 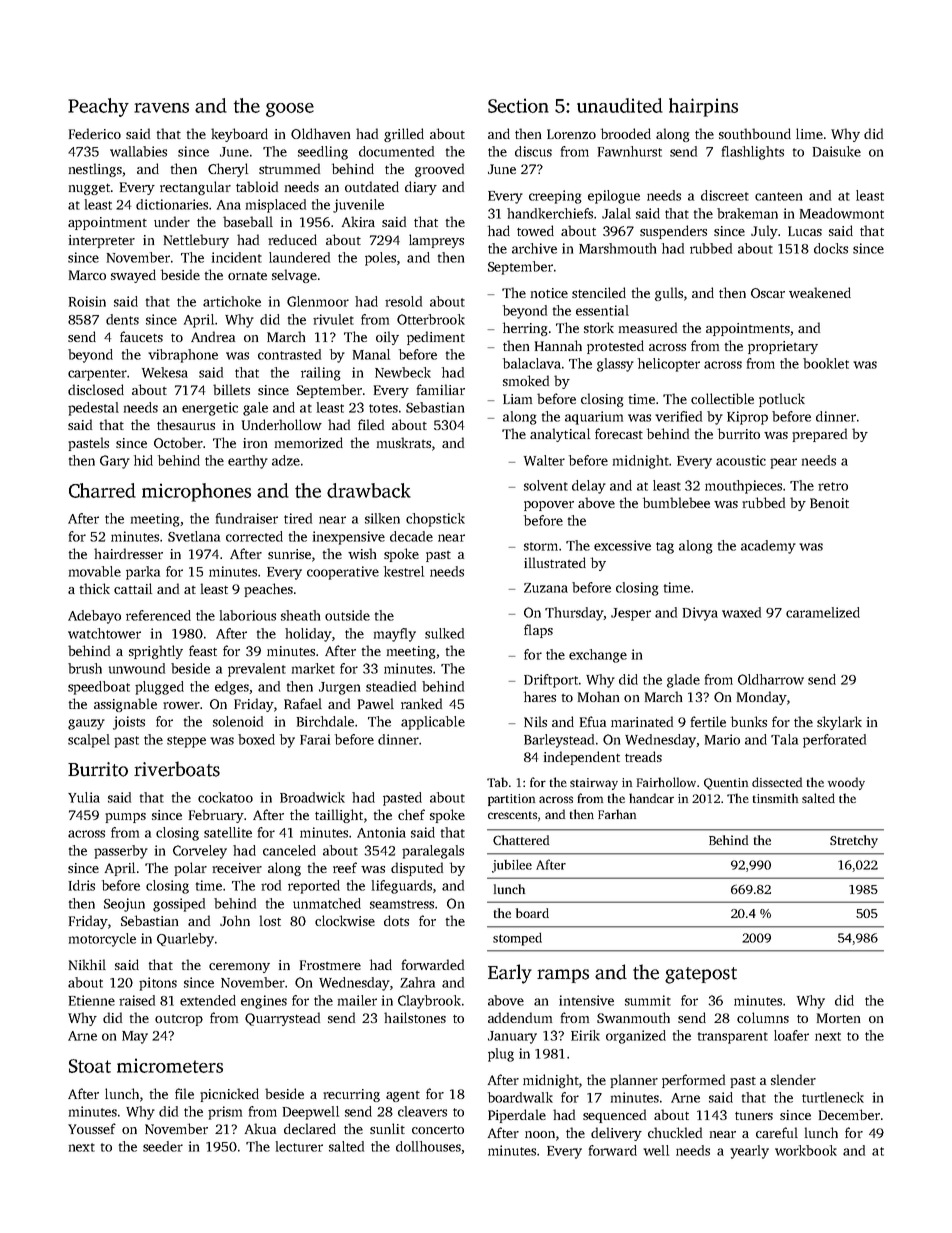 What do you see at coordinates (318, 301) in the screenshot?
I see `Glenmoor` at bounding box center [318, 301].
